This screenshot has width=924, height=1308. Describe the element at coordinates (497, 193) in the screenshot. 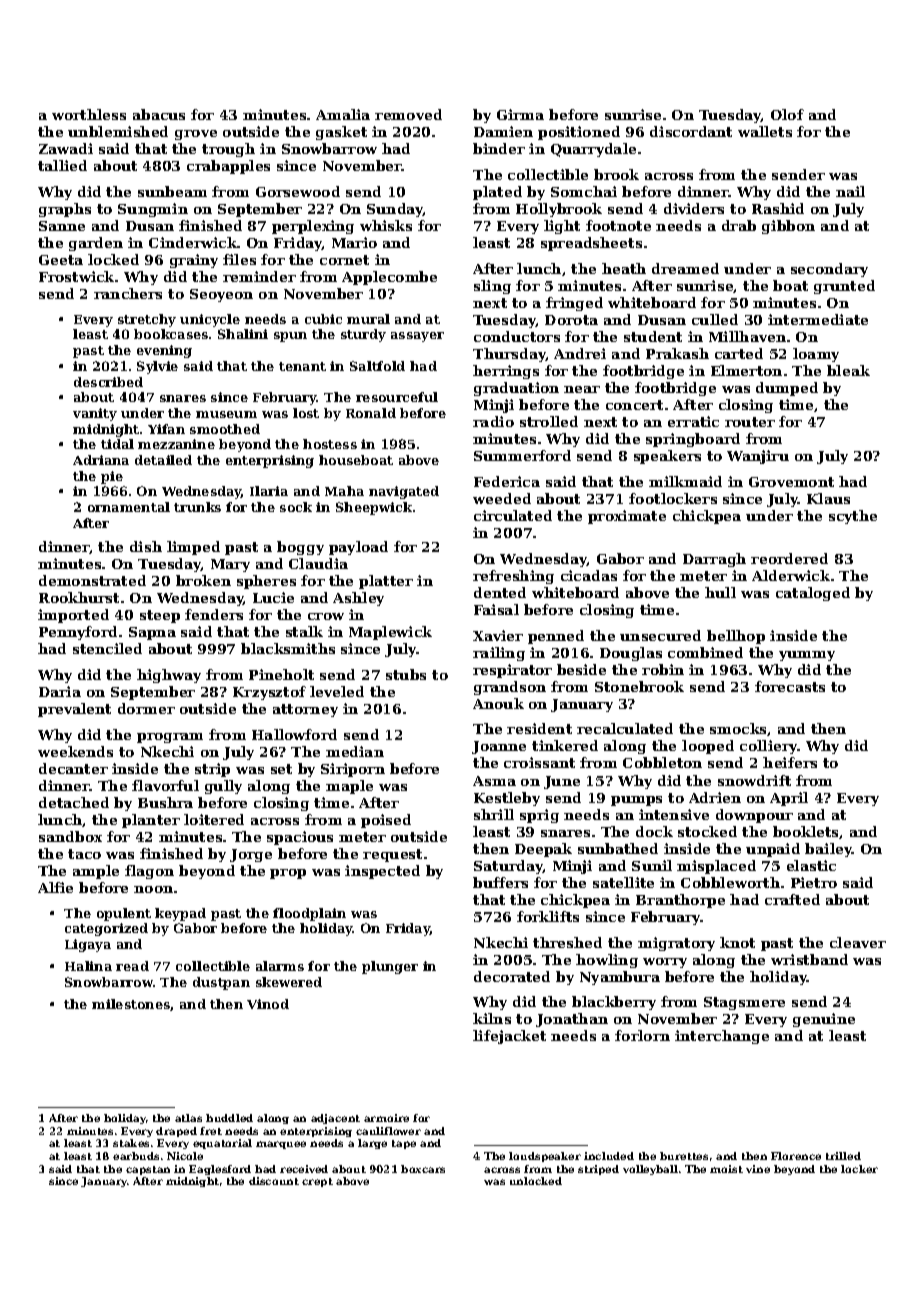

I see `plated` at that location.
